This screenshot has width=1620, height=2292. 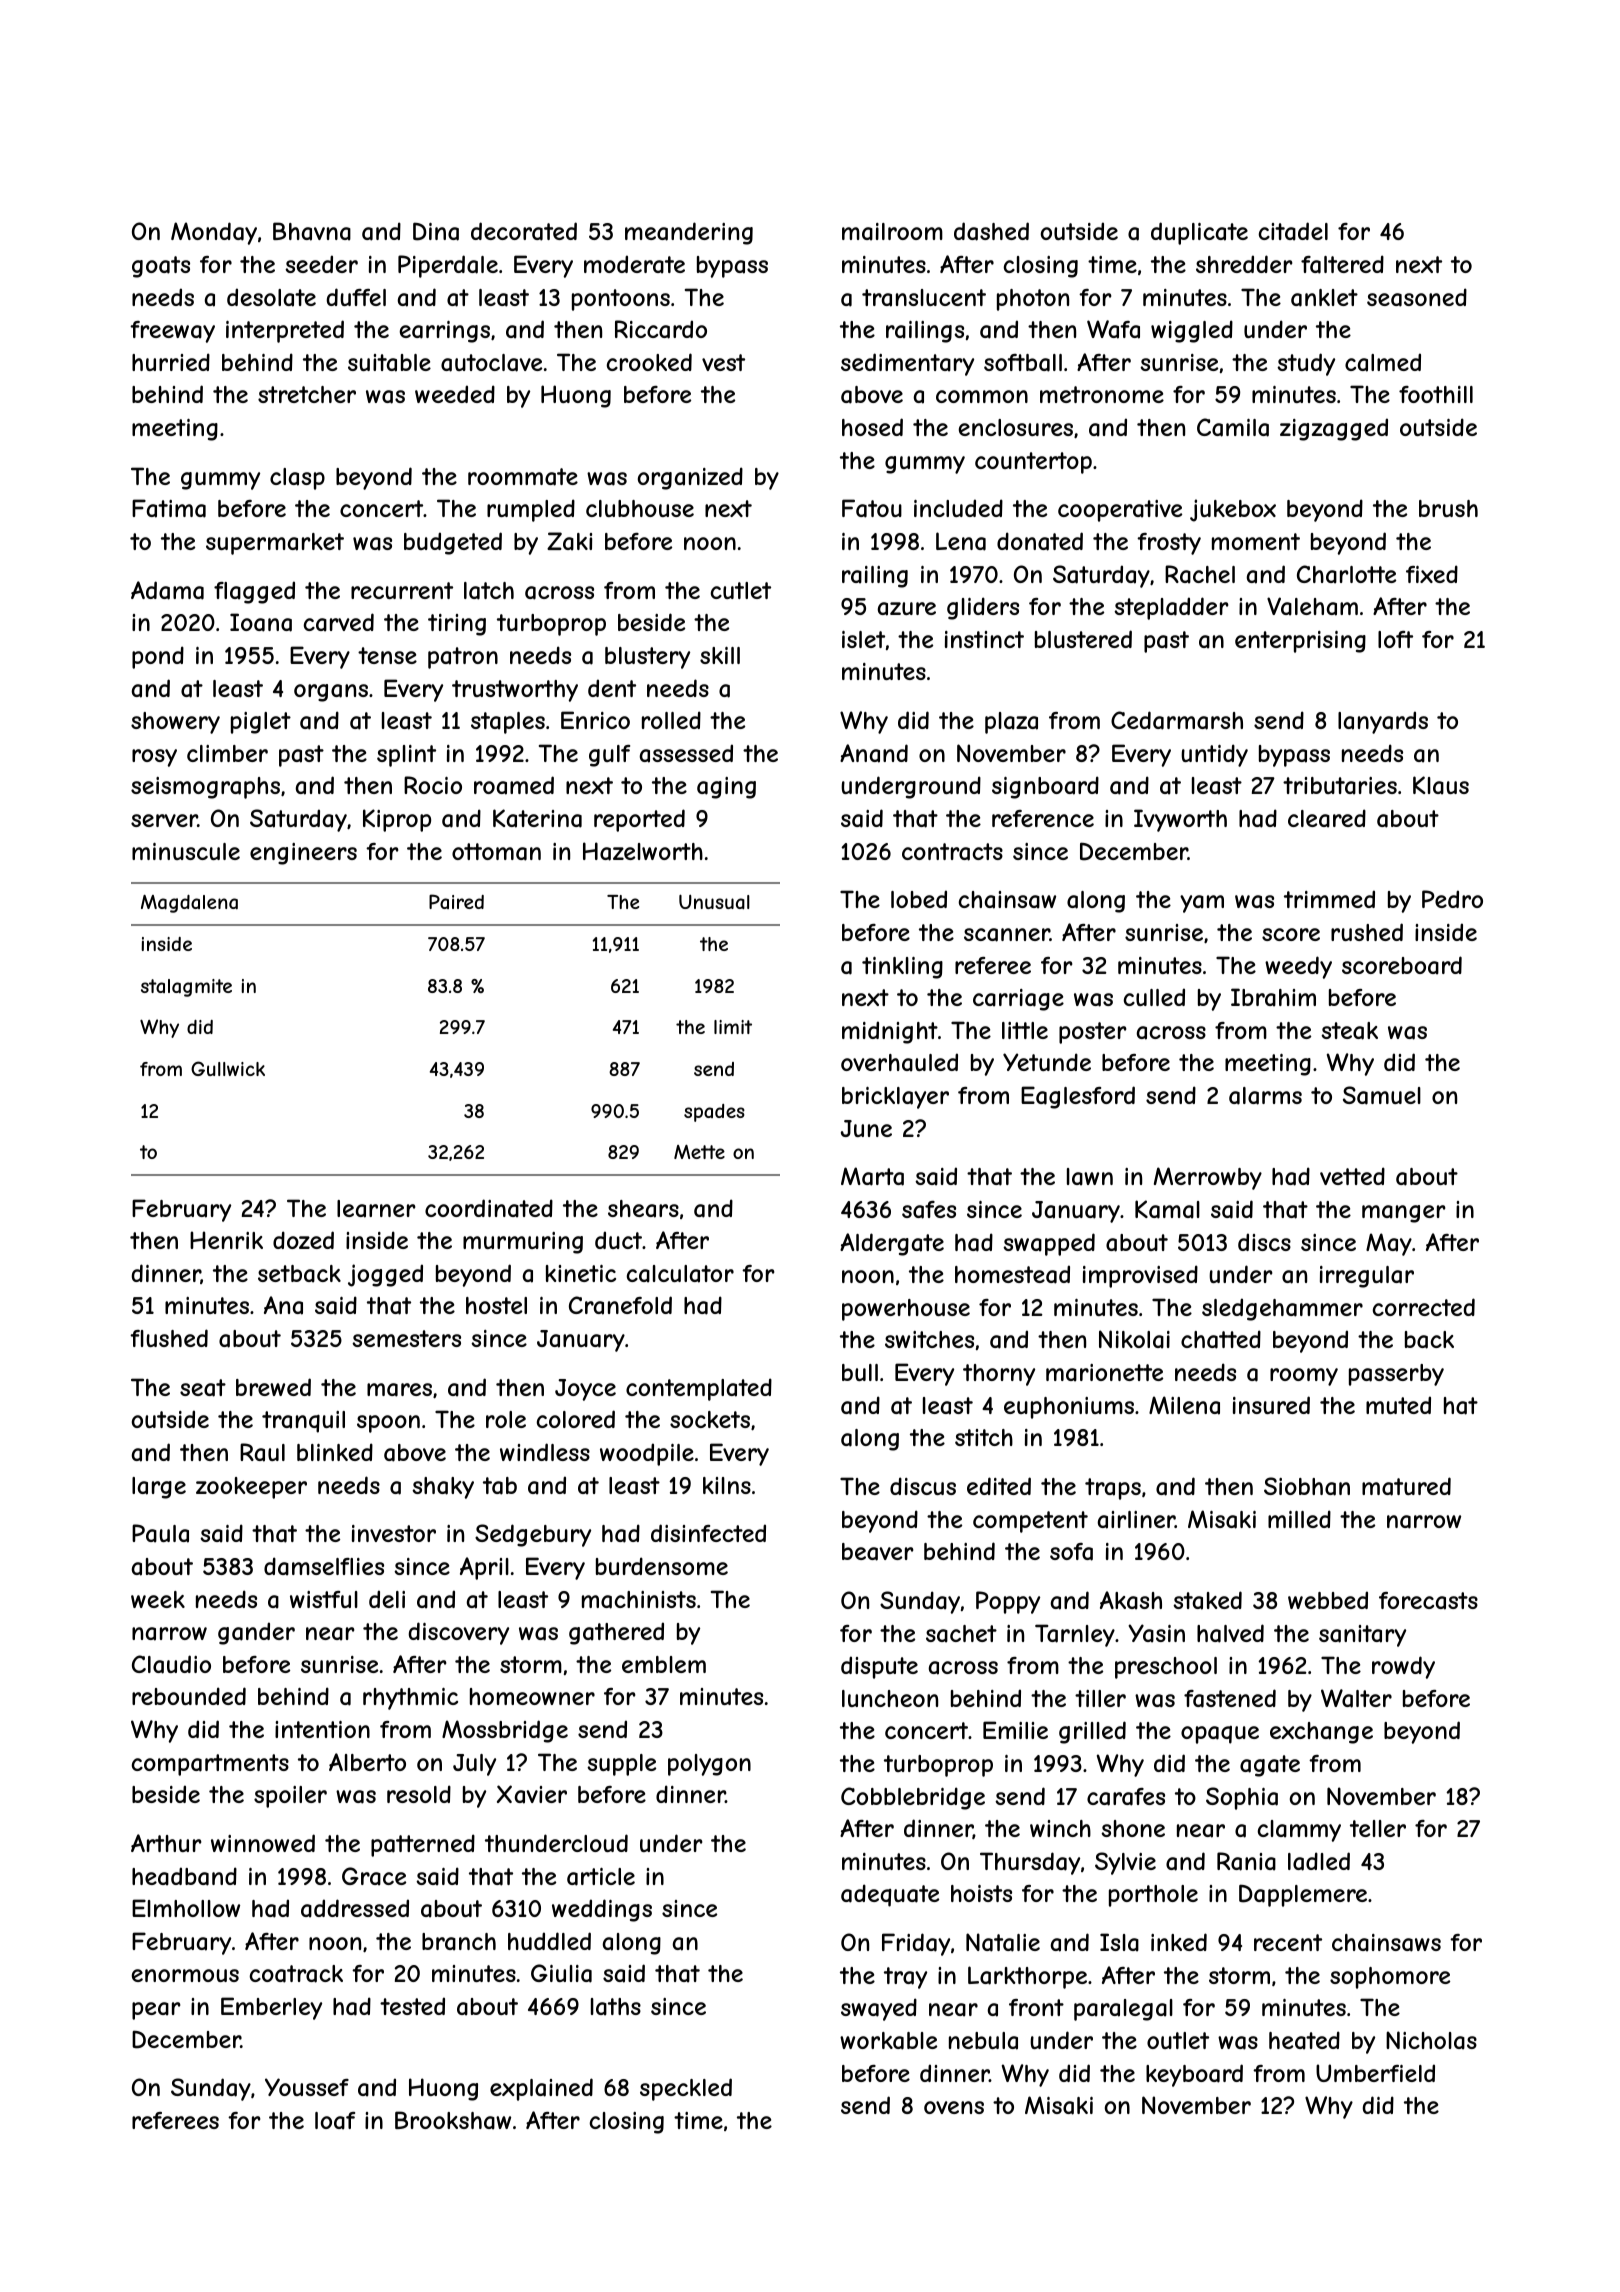 What do you see at coordinates (727, 1485) in the screenshot?
I see `kilns` at bounding box center [727, 1485].
